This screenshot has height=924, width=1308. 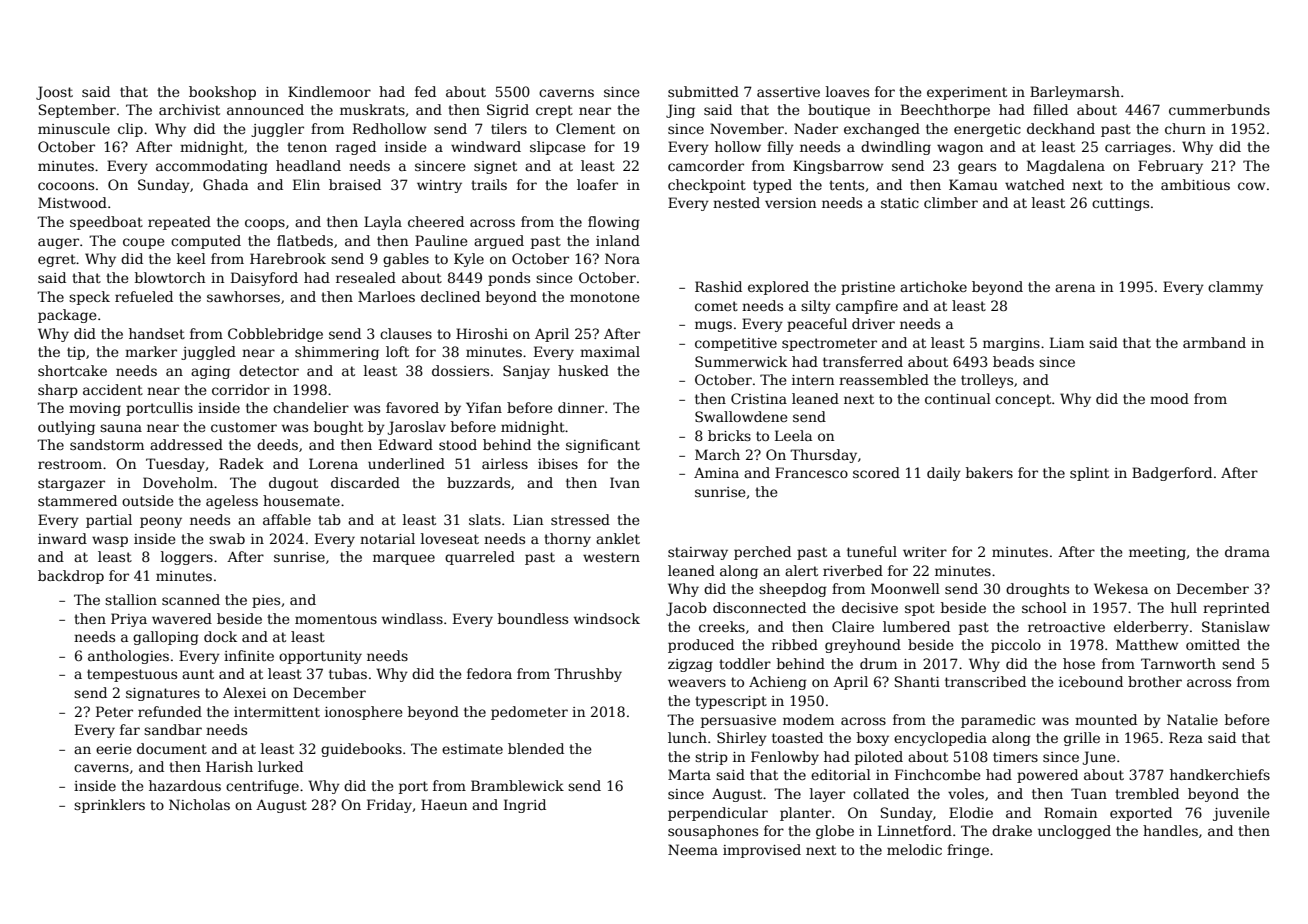 I want to click on climber, so click(x=951, y=202).
